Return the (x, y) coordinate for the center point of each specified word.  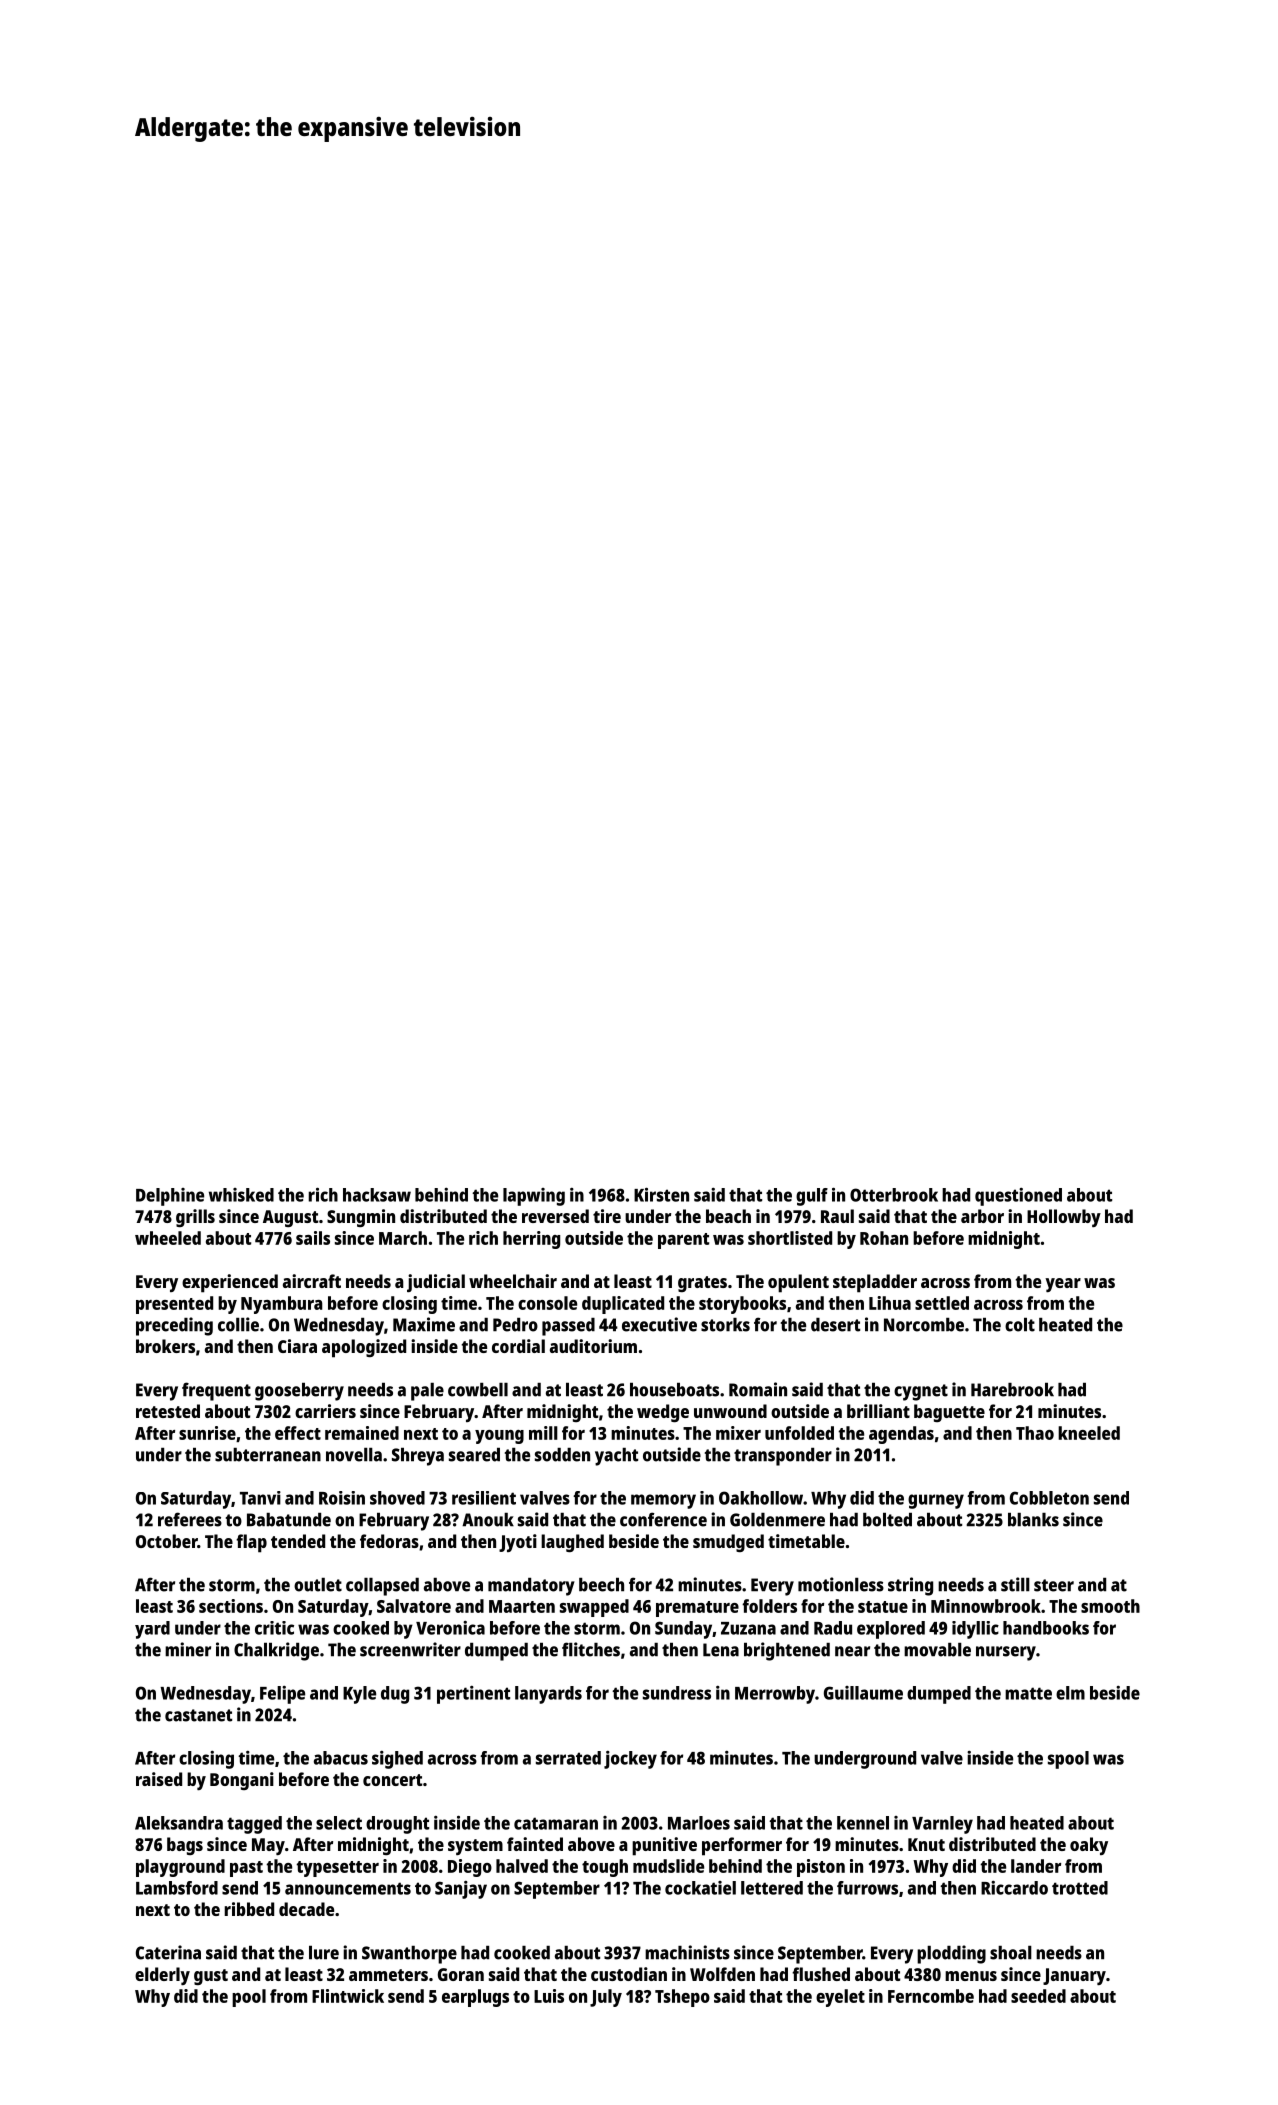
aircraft (312, 1281)
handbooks (1046, 1628)
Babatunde (289, 1520)
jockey (630, 1760)
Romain (758, 1389)
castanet (198, 1715)
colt (1020, 1325)
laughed (572, 1543)
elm (1070, 1693)
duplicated (623, 1305)
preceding (174, 1326)
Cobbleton (1049, 1498)
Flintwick (348, 1996)
